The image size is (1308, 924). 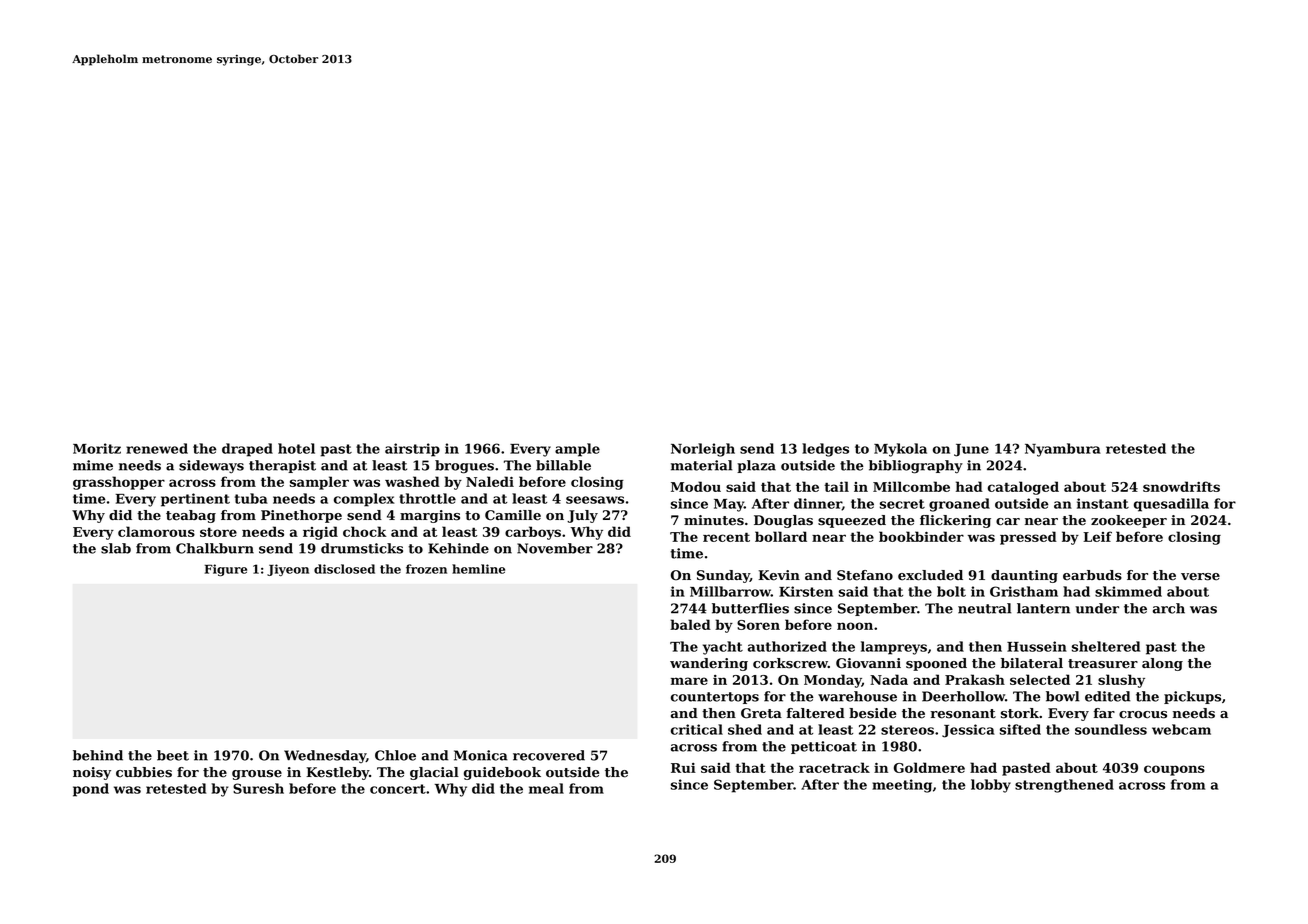 What do you see at coordinates (157, 448) in the image?
I see `renewed` at bounding box center [157, 448].
